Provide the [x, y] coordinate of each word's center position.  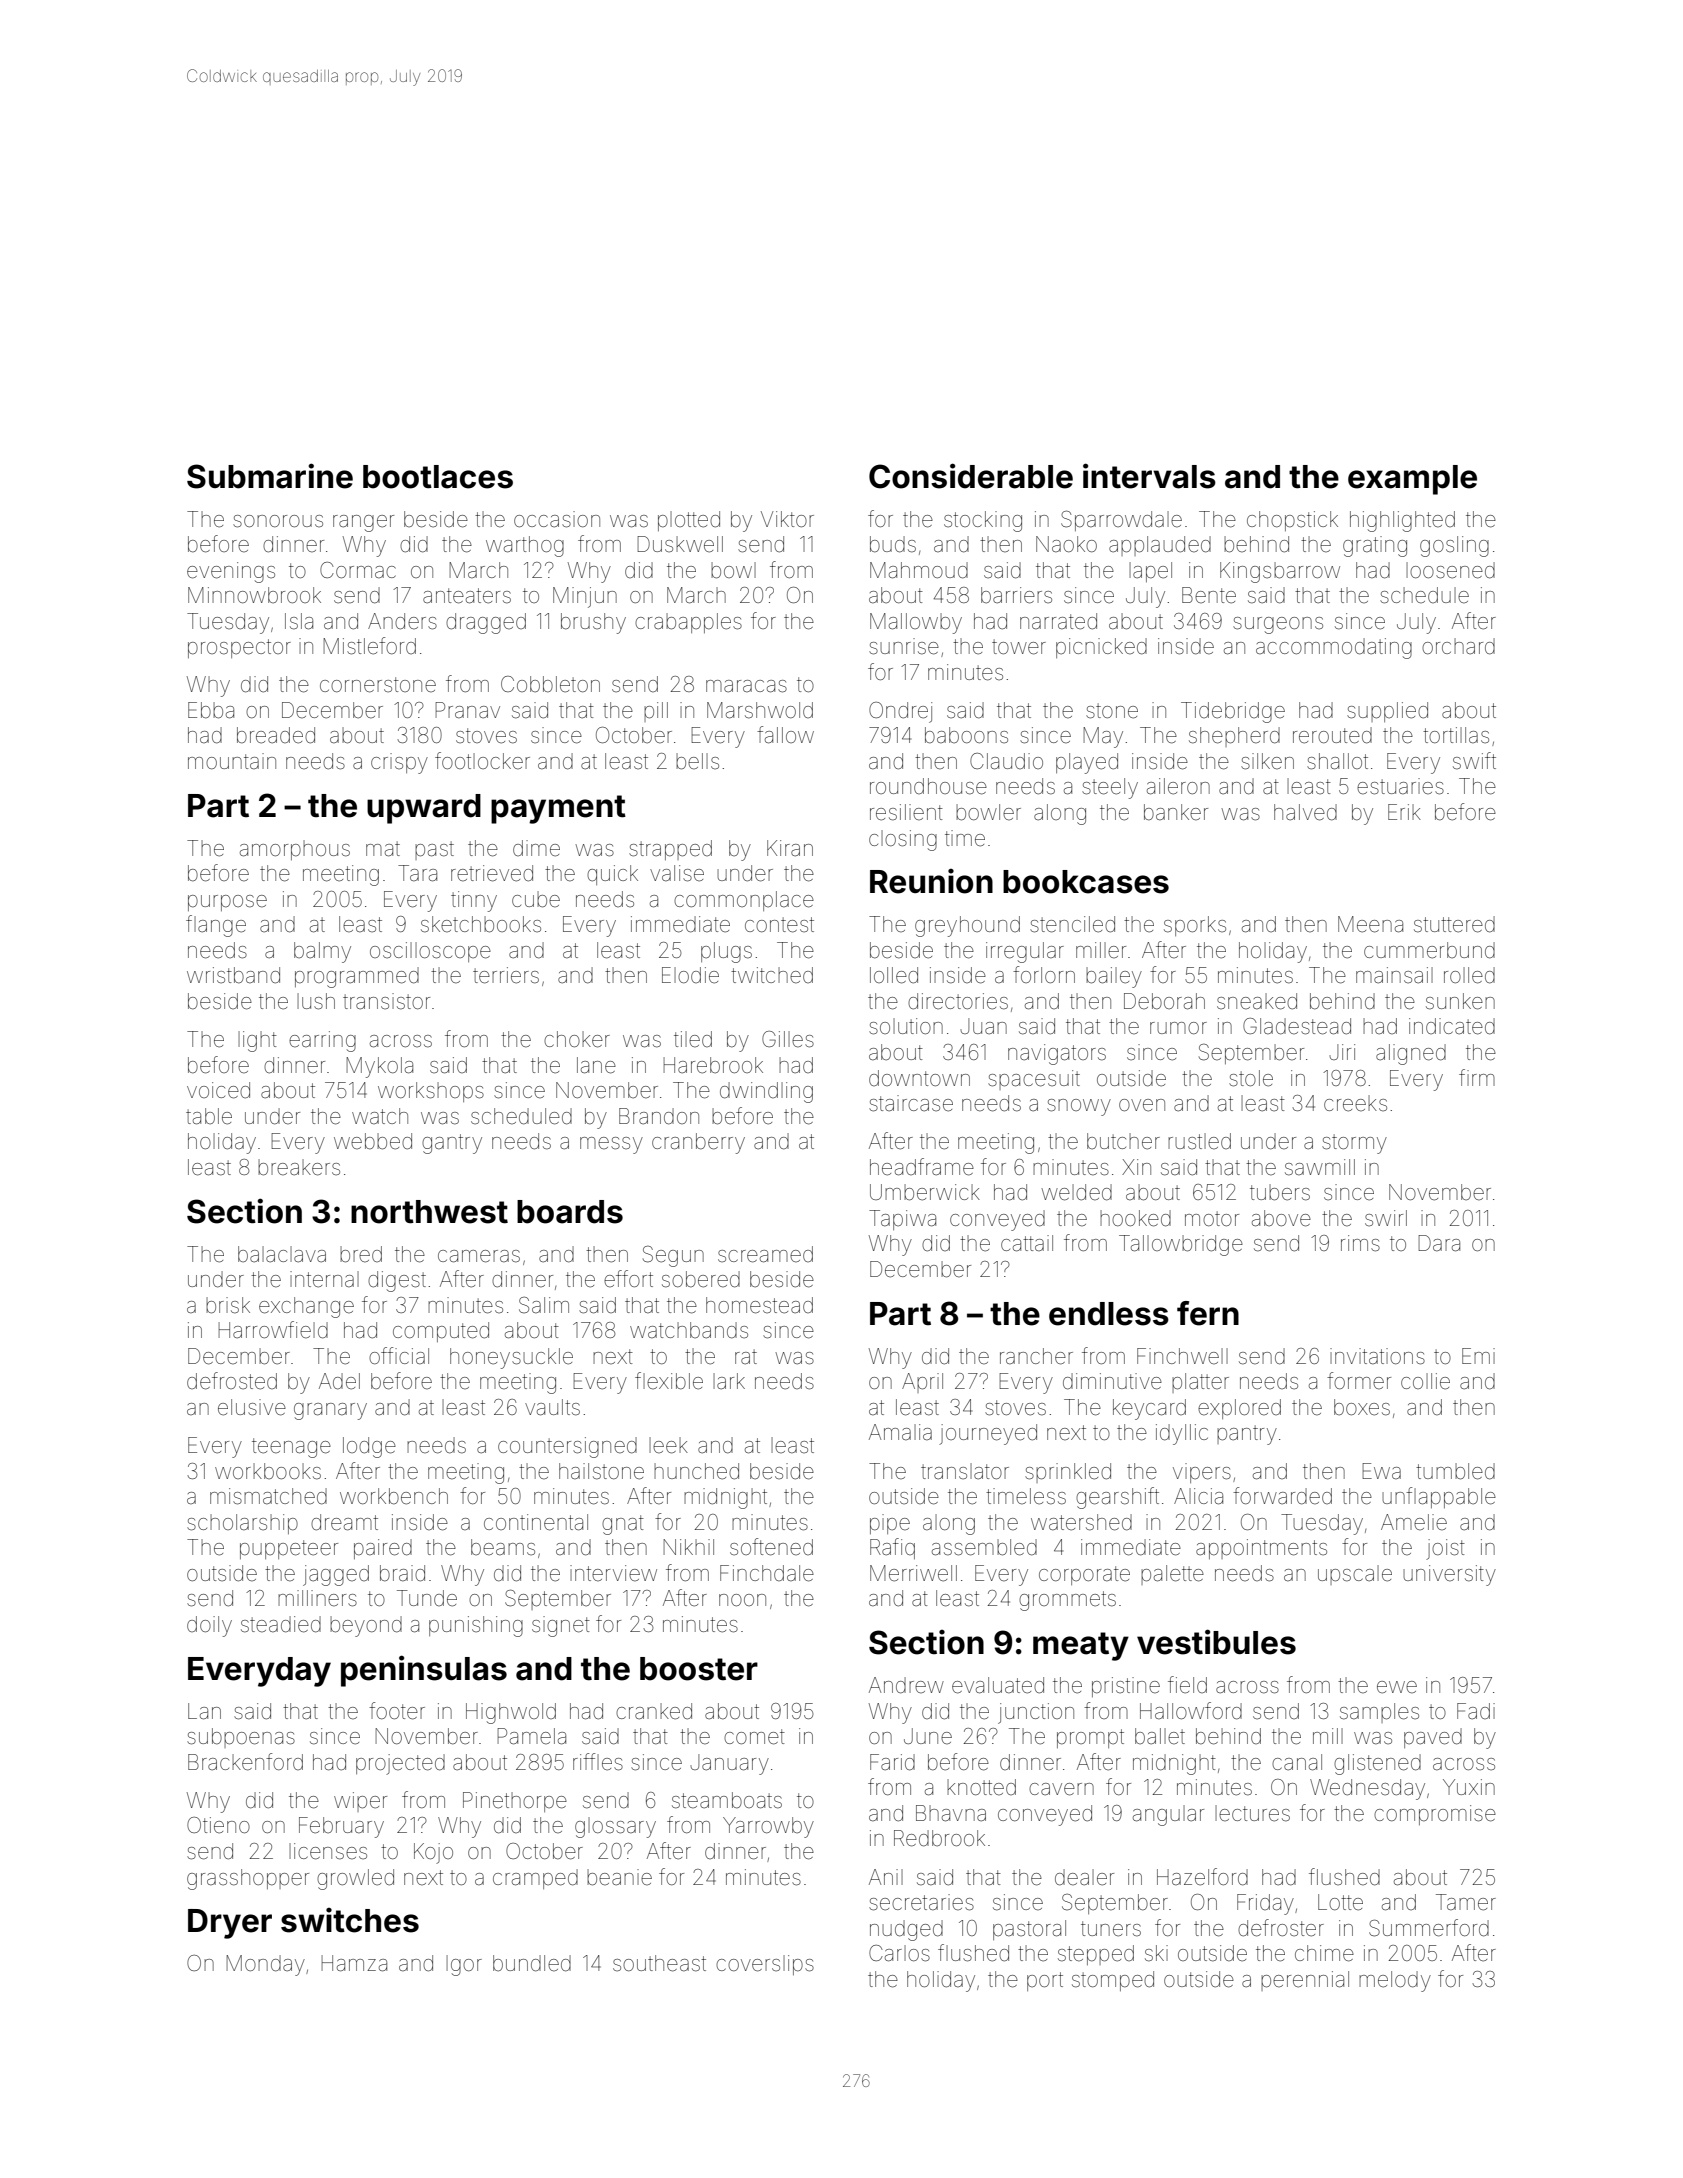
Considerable [971, 476]
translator [965, 1471]
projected [400, 1764]
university [1449, 1575]
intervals [1149, 476]
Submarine [270, 476]
